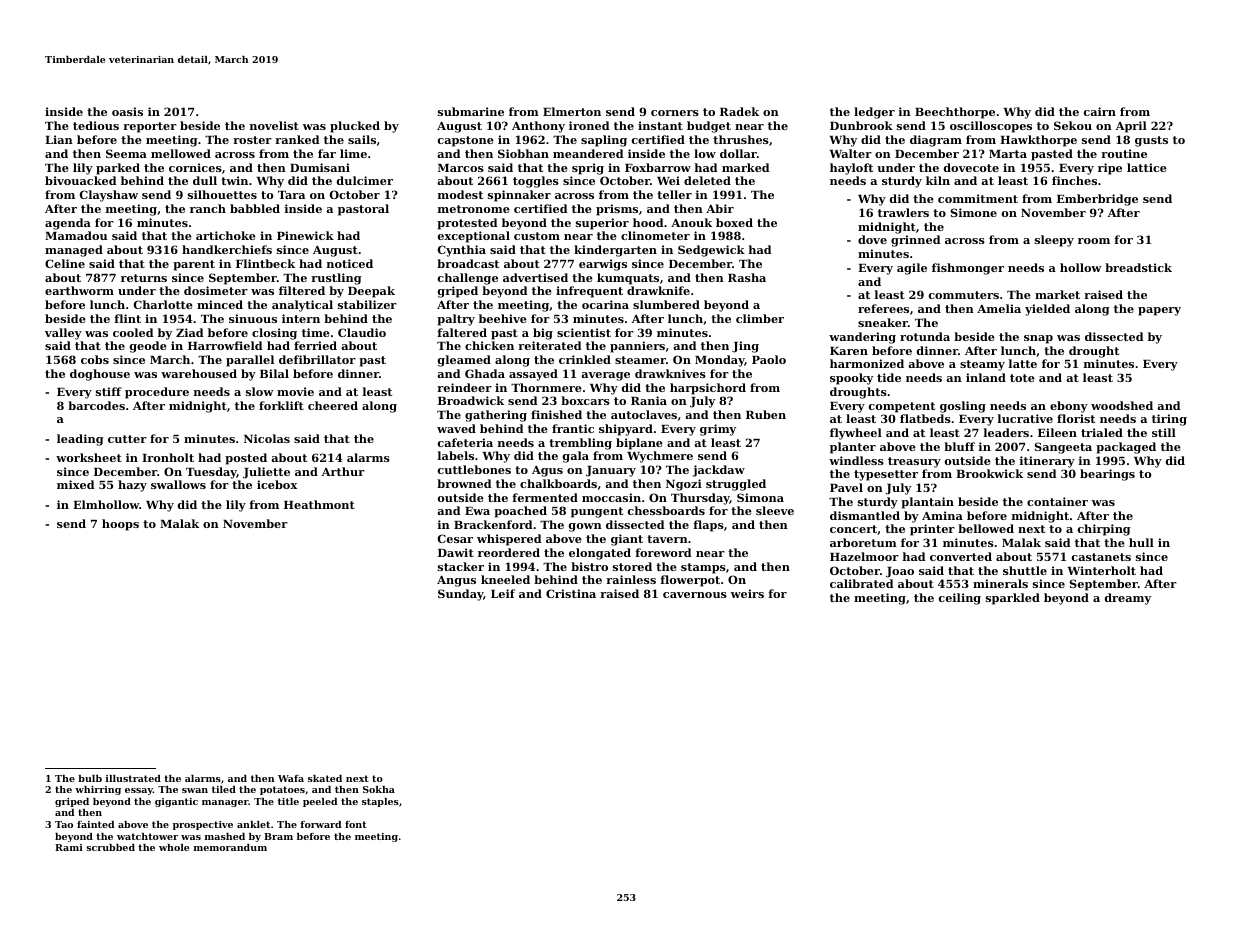 This screenshot has height=952, width=1233. I want to click on Emberbridge, so click(1097, 200).
